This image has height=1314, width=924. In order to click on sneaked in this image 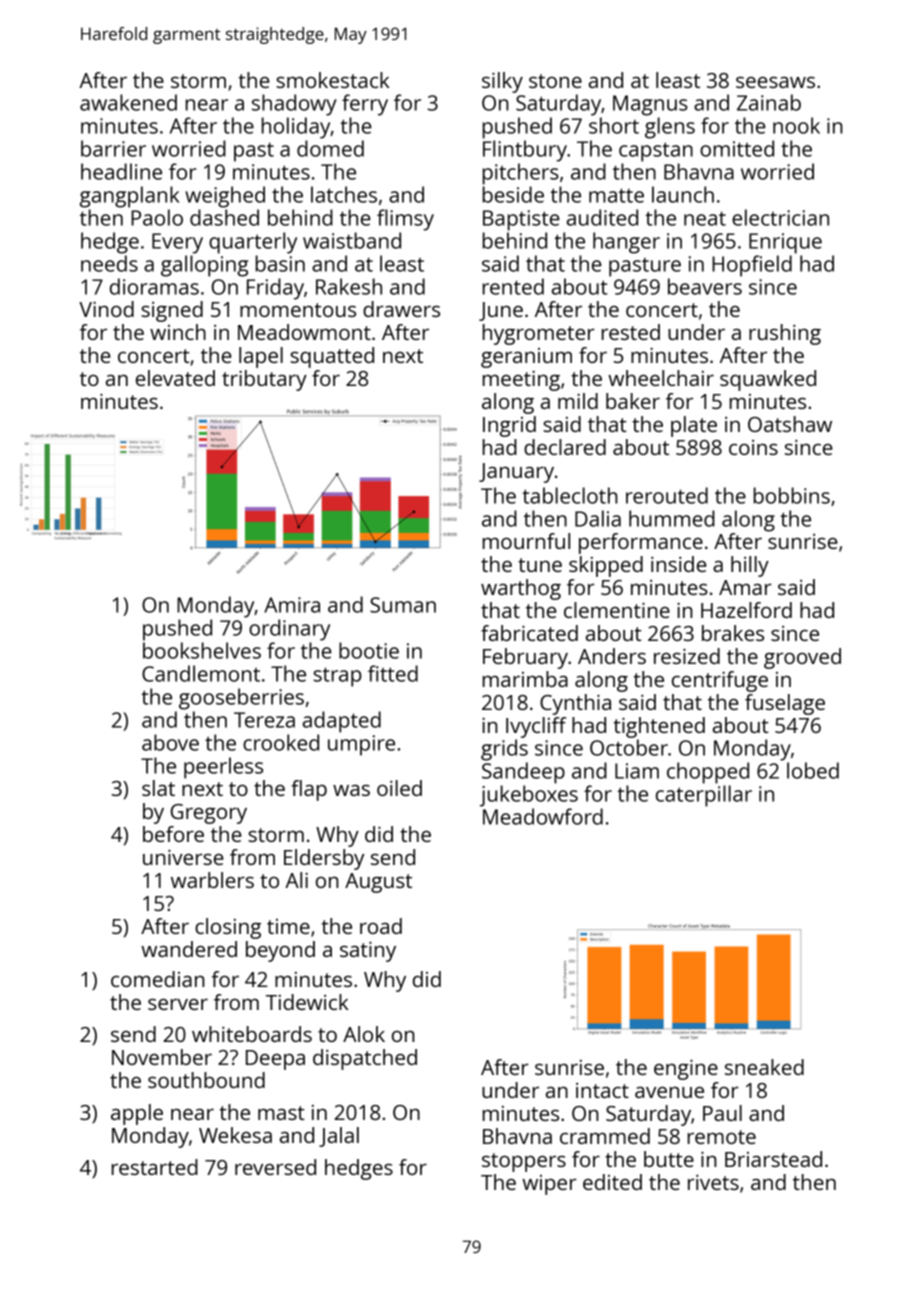, I will do `click(764, 1067)`.
